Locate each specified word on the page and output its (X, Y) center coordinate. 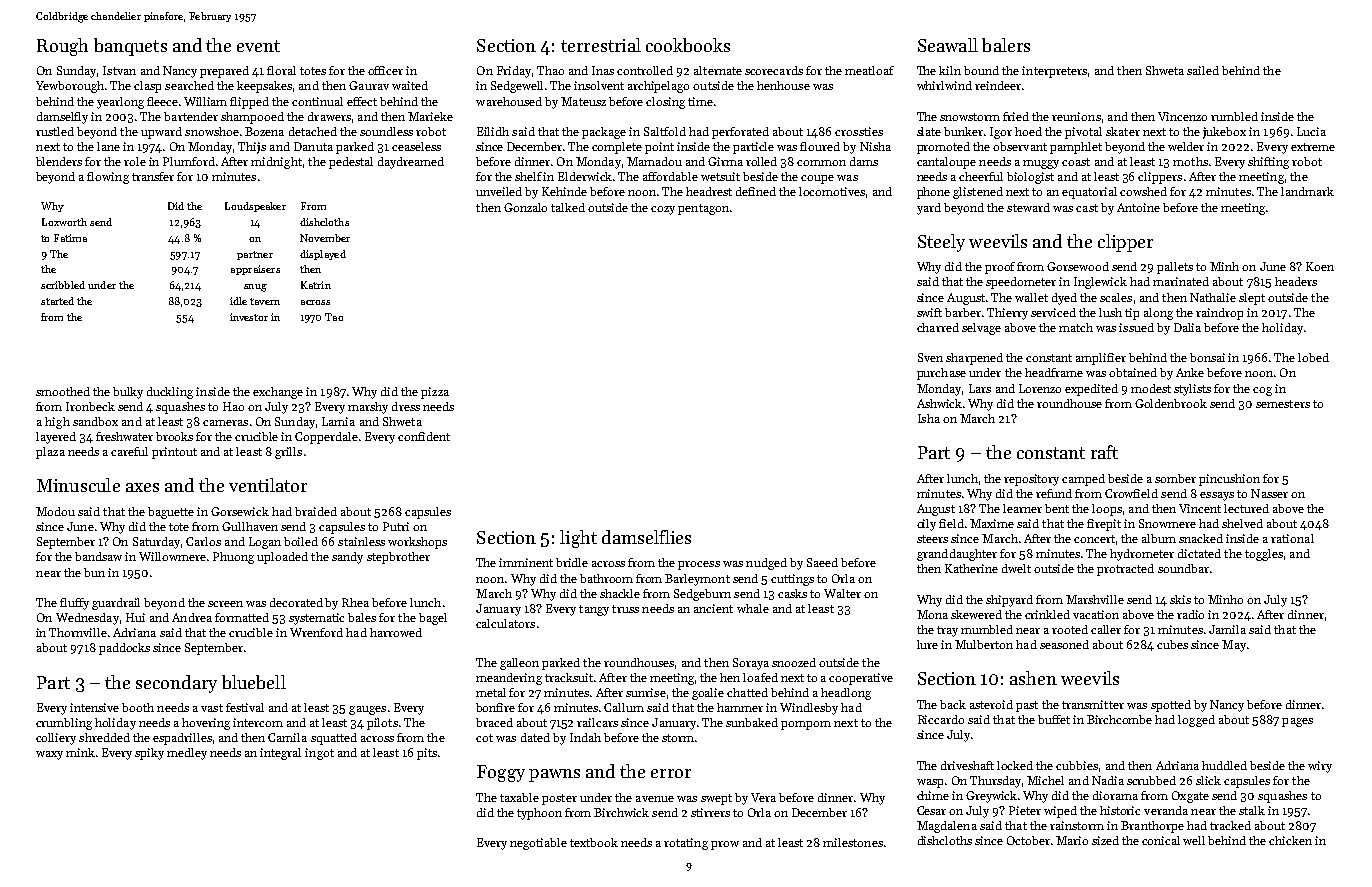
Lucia (1311, 131)
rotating (686, 844)
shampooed (252, 118)
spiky (149, 754)
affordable (670, 176)
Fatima (70, 238)
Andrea (192, 617)
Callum (624, 707)
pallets (1175, 268)
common (821, 163)
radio (1190, 614)
